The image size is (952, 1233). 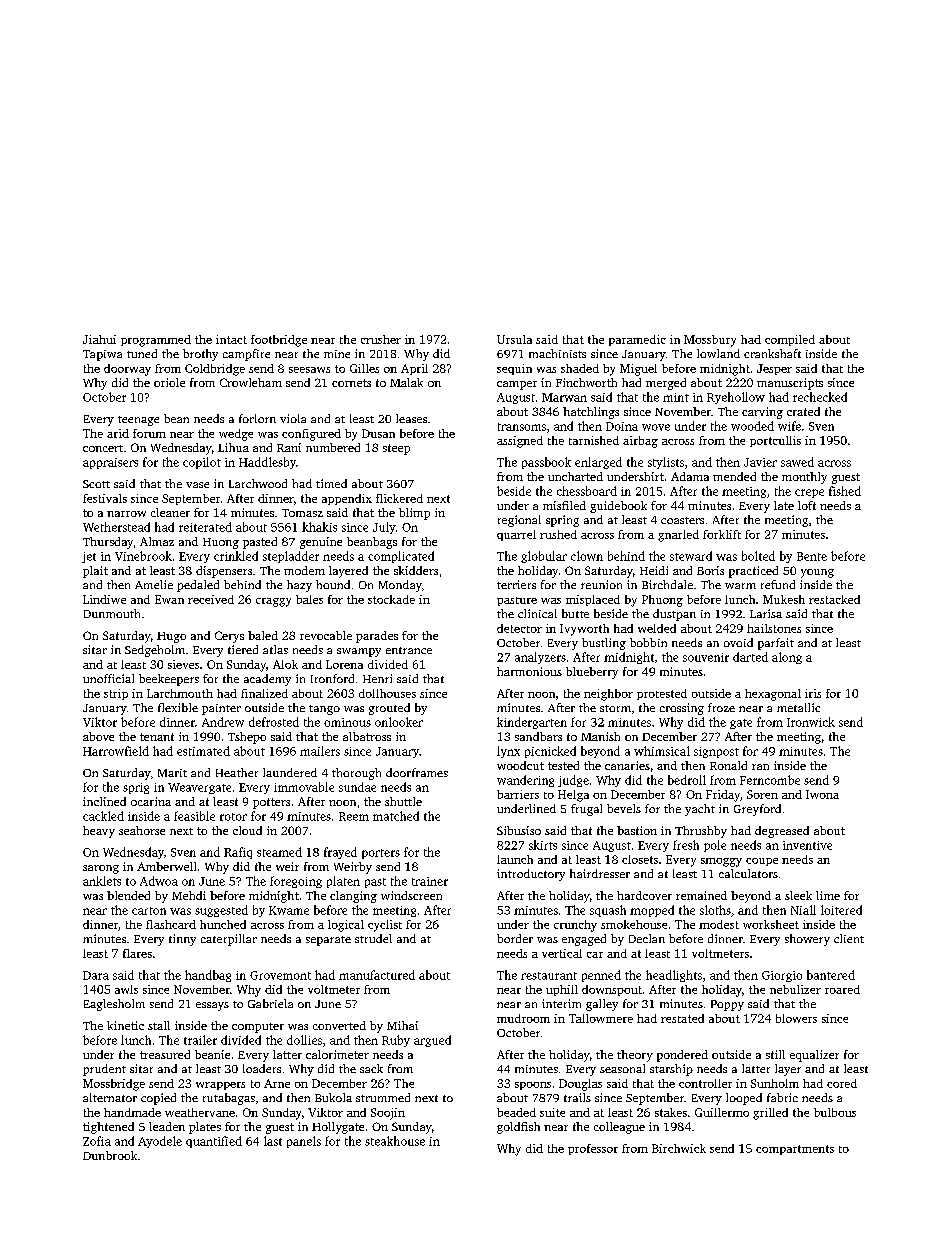 I want to click on blimp, so click(x=414, y=514).
